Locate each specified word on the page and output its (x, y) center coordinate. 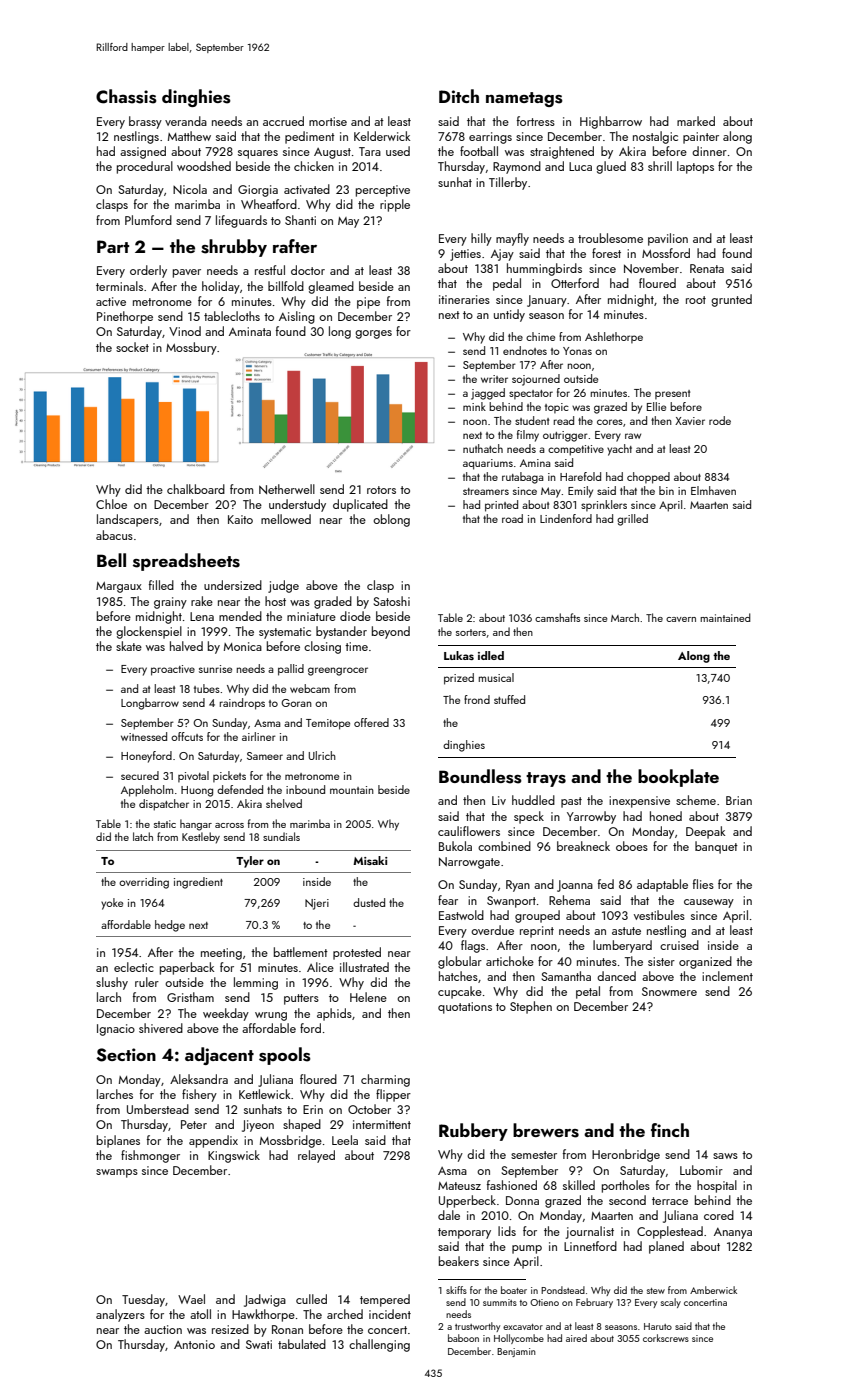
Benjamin (516, 1352)
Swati (259, 1344)
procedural (145, 167)
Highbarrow (611, 122)
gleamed (331, 287)
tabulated (302, 1344)
